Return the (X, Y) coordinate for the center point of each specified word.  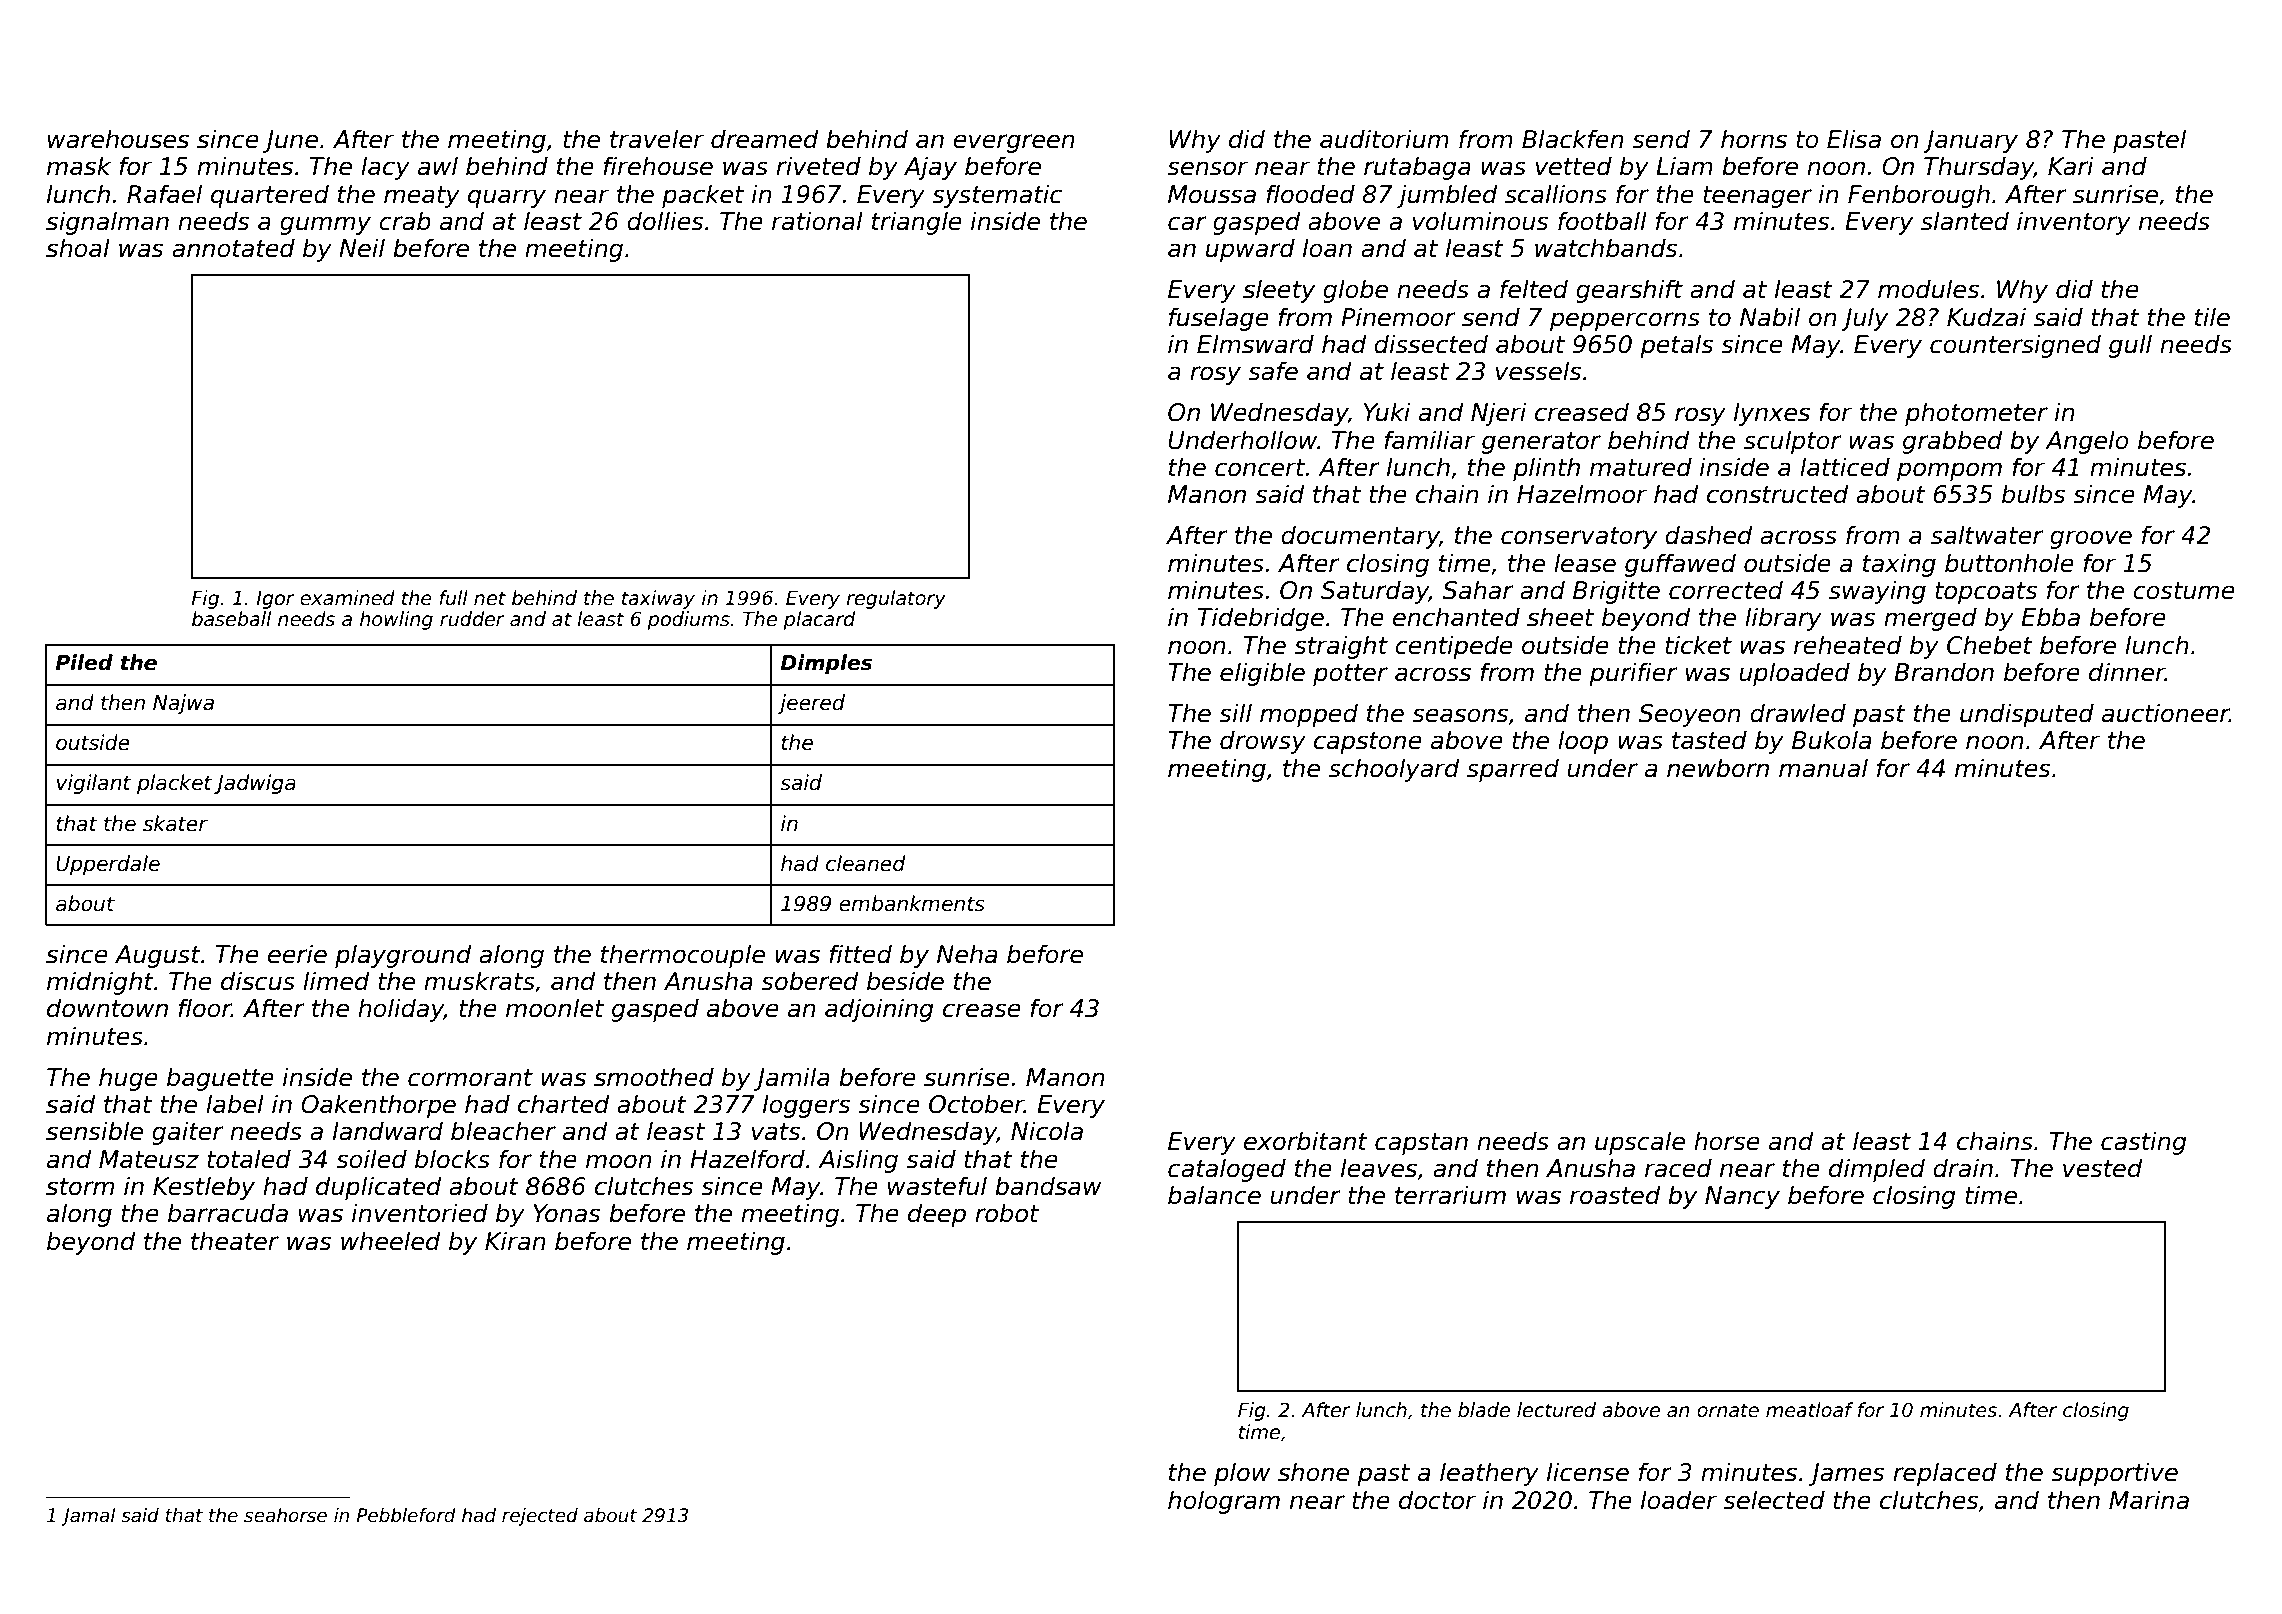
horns (1754, 139)
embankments (912, 903)
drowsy (1263, 742)
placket (174, 784)
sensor (1207, 168)
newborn (1718, 768)
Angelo (2087, 442)
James (1846, 1474)
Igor (276, 600)
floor (205, 1008)
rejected (540, 1517)
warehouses (118, 139)
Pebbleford (406, 1515)
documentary (1360, 537)
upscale (1640, 1143)
